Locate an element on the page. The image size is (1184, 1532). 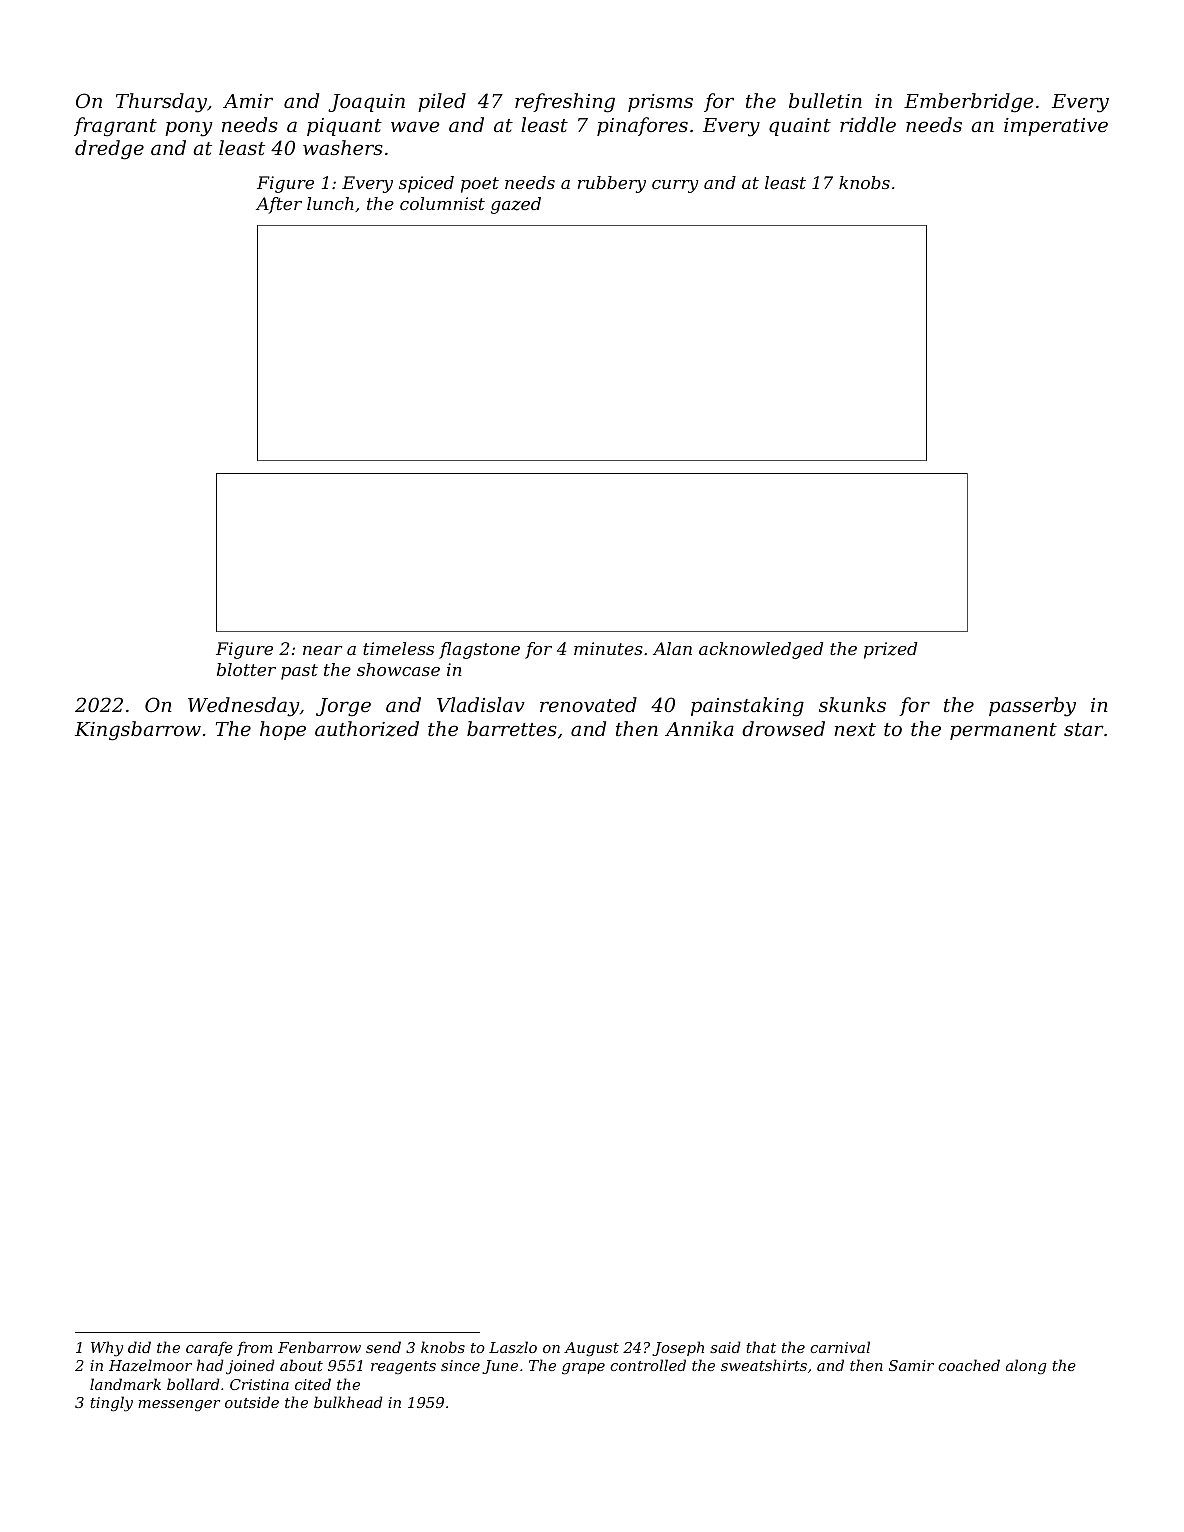
imperative is located at coordinates (1056, 127).
